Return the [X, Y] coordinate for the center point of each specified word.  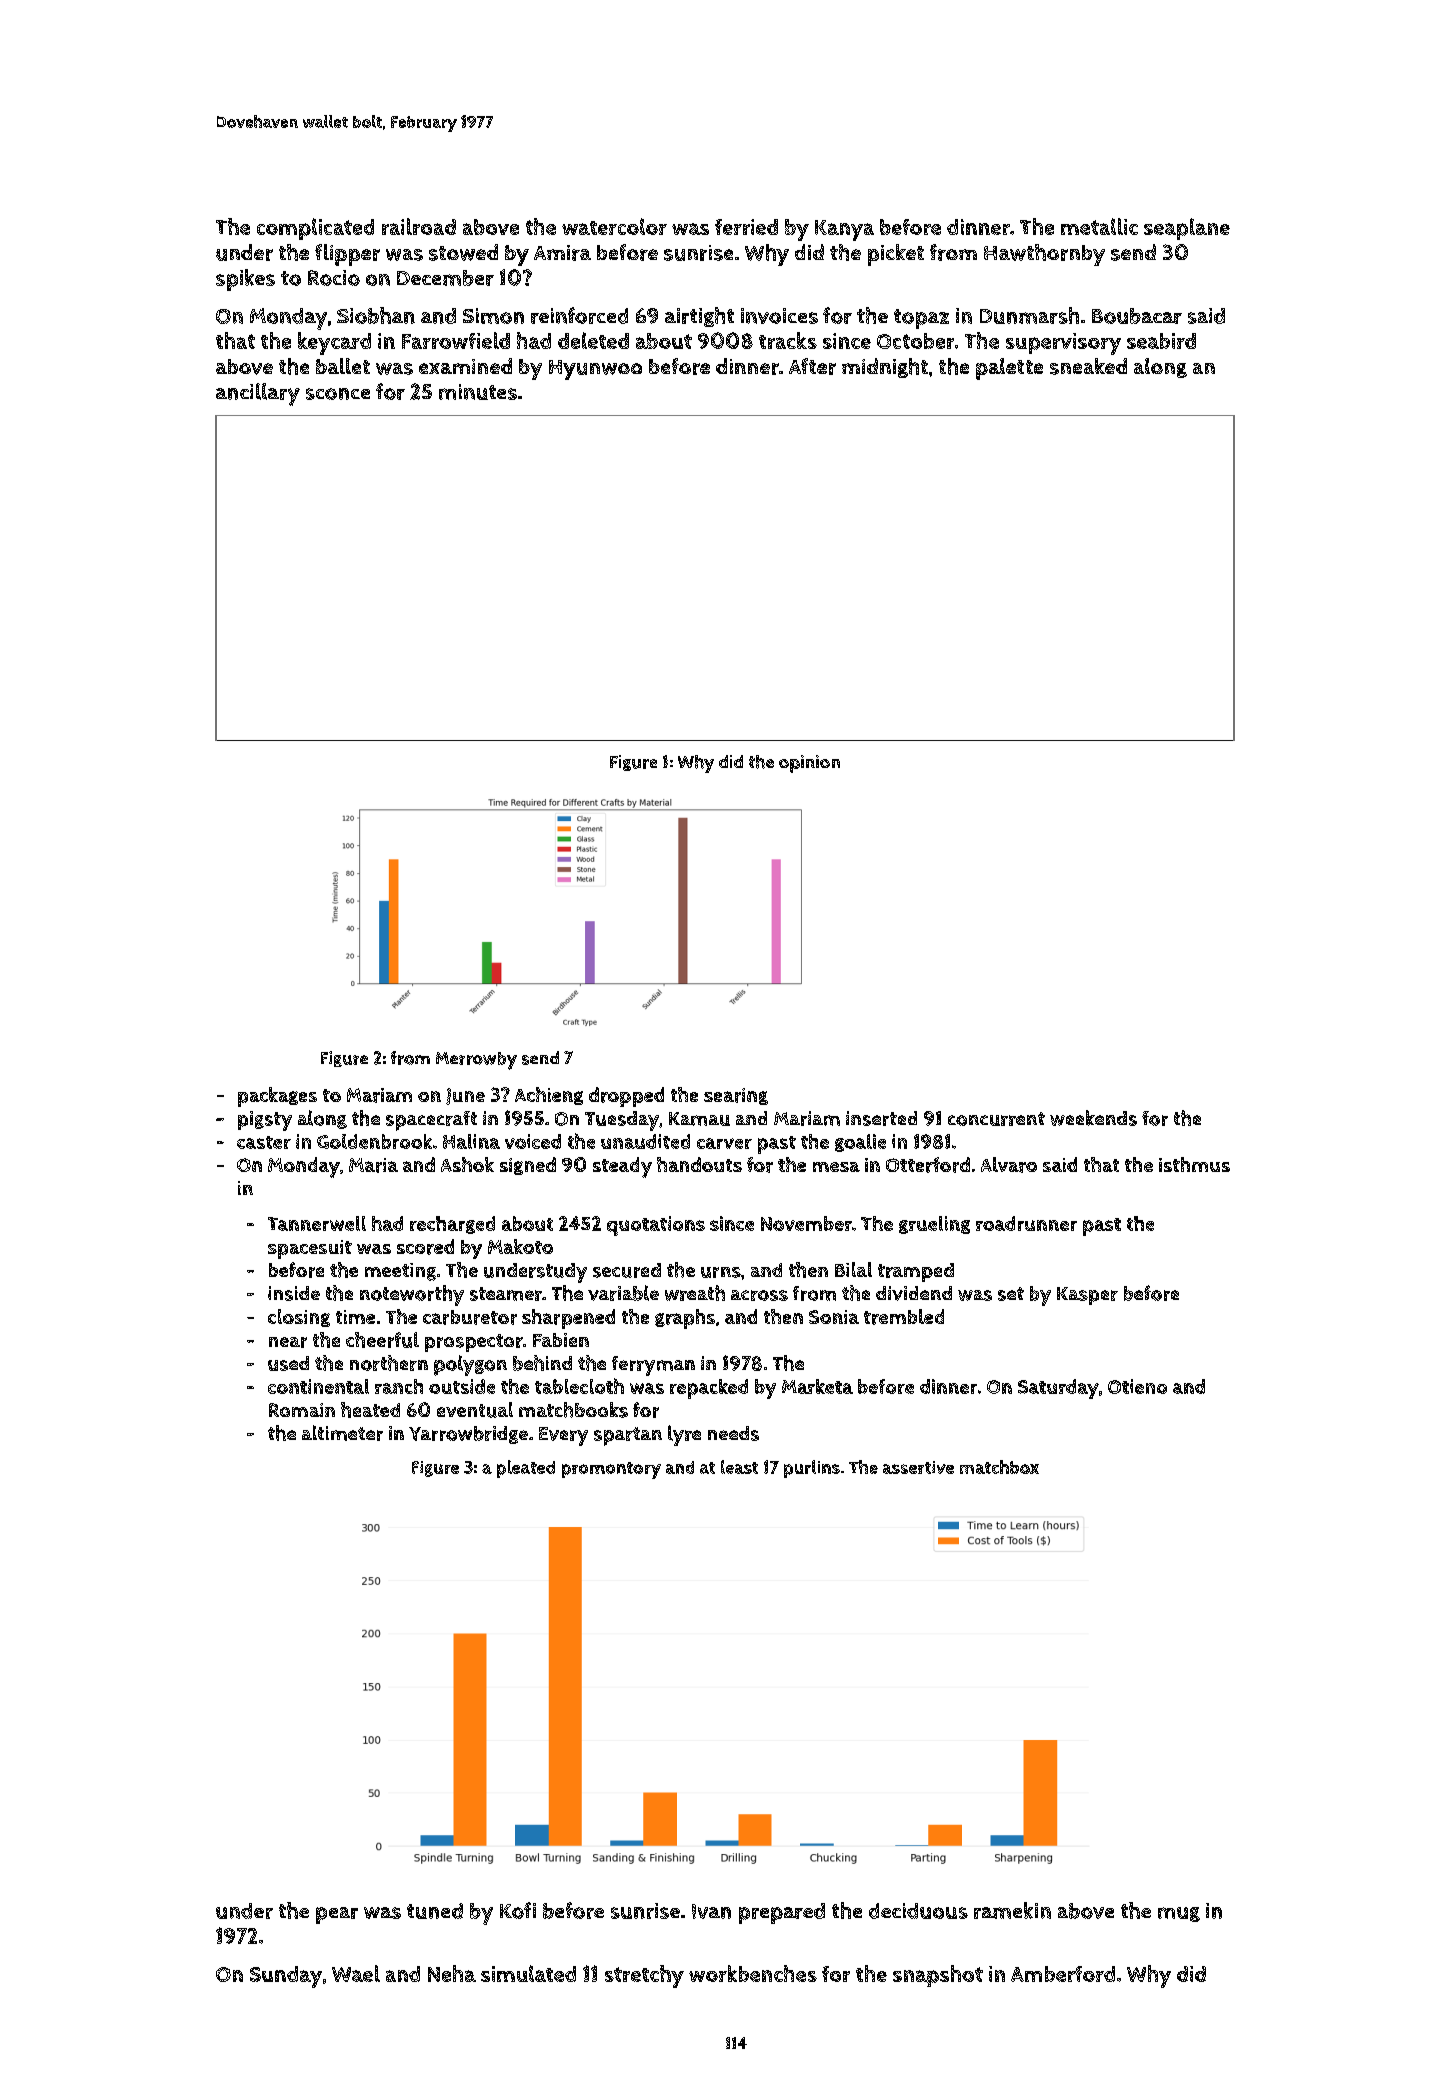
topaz [921, 319]
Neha [452, 1973]
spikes [245, 280]
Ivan [711, 1911]
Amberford [1063, 1974]
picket [896, 255]
